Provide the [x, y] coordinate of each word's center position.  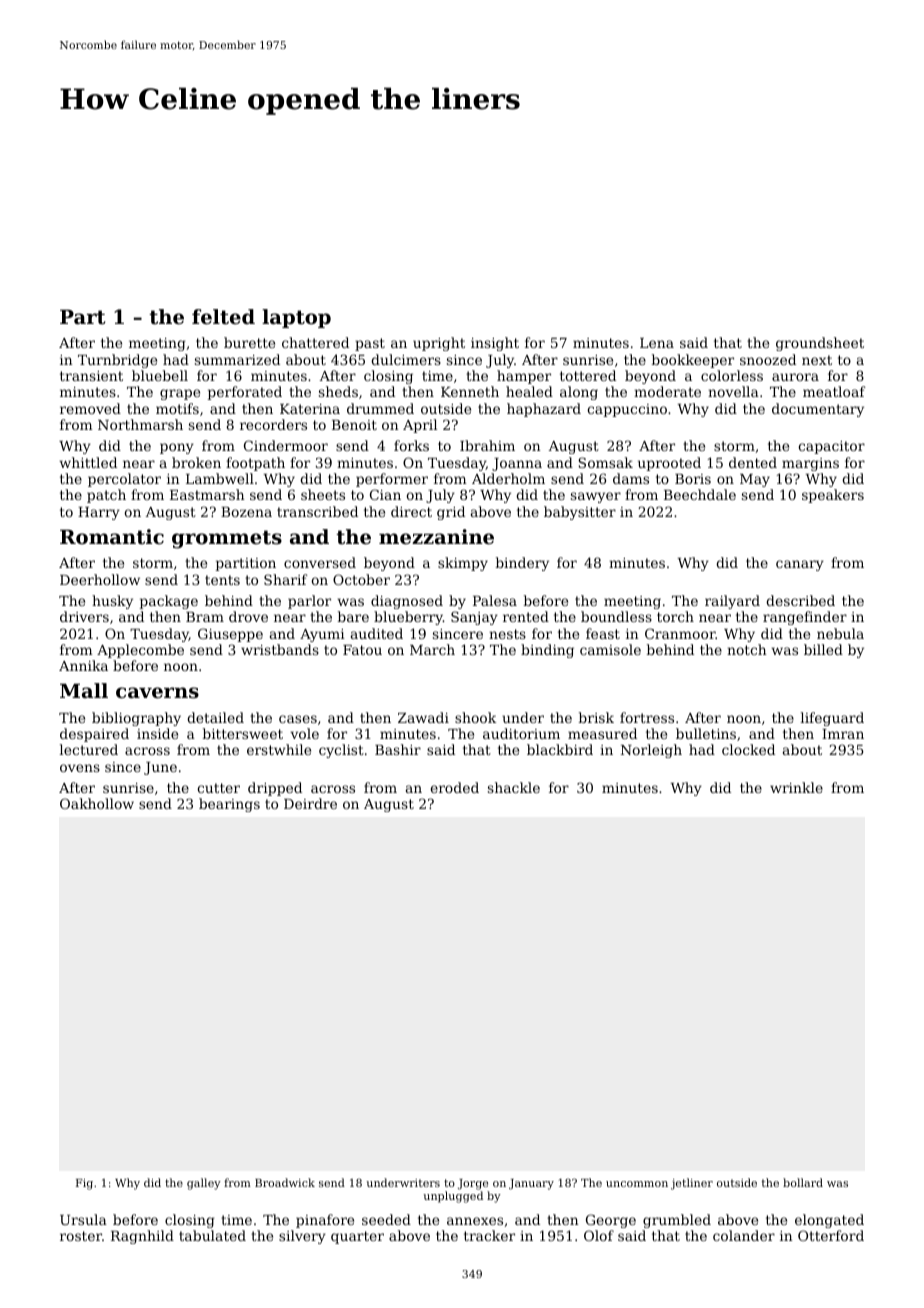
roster [81, 1236]
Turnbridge [117, 361]
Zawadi [423, 717]
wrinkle [796, 787]
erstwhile [279, 749]
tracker [489, 1235]
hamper [524, 377]
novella [733, 391]
